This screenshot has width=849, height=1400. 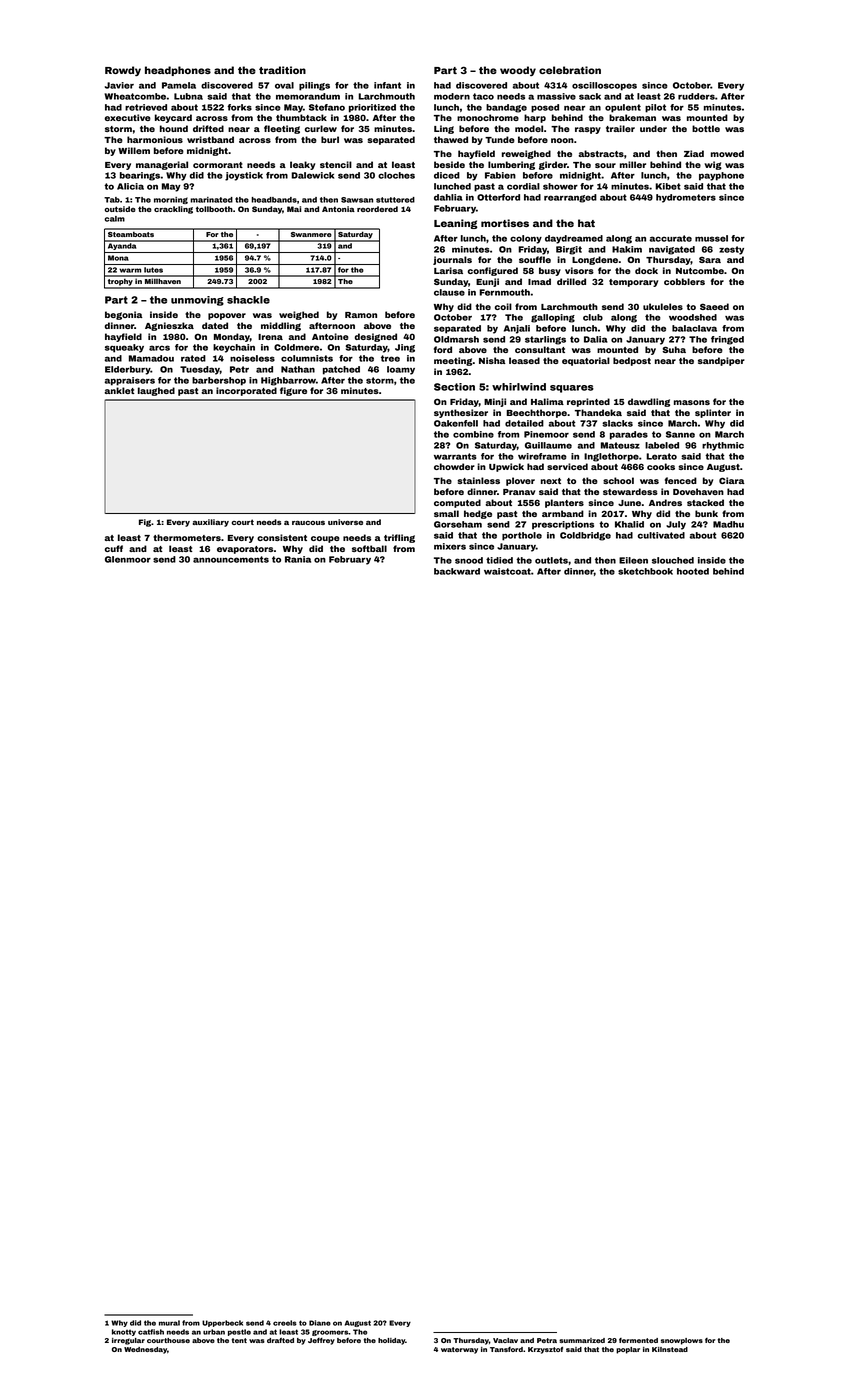 I want to click on announcements, so click(x=231, y=559).
